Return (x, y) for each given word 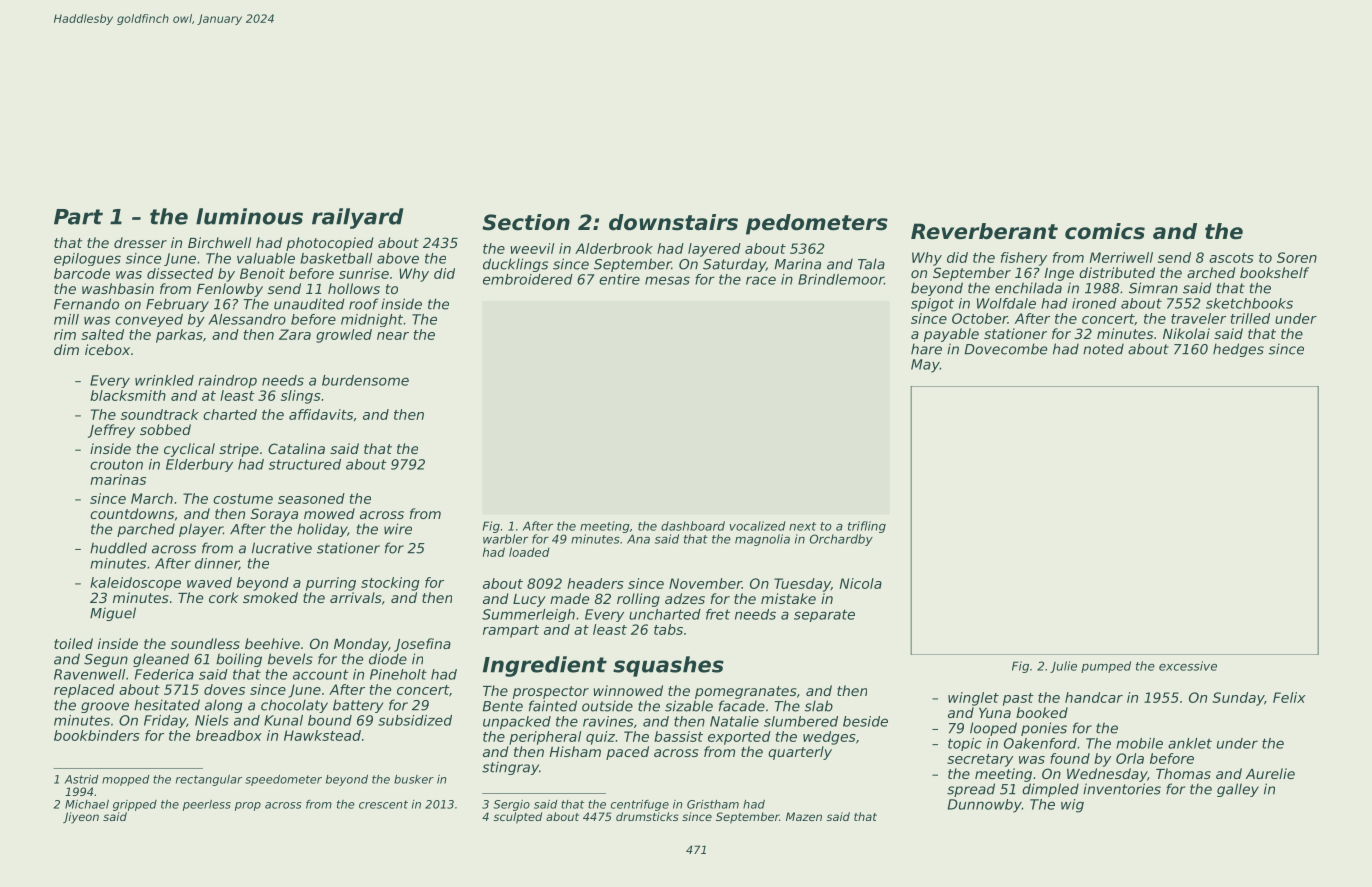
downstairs (673, 222)
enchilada (1028, 288)
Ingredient (545, 666)
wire (398, 529)
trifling (867, 527)
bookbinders (97, 735)
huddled (118, 548)
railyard (358, 218)
